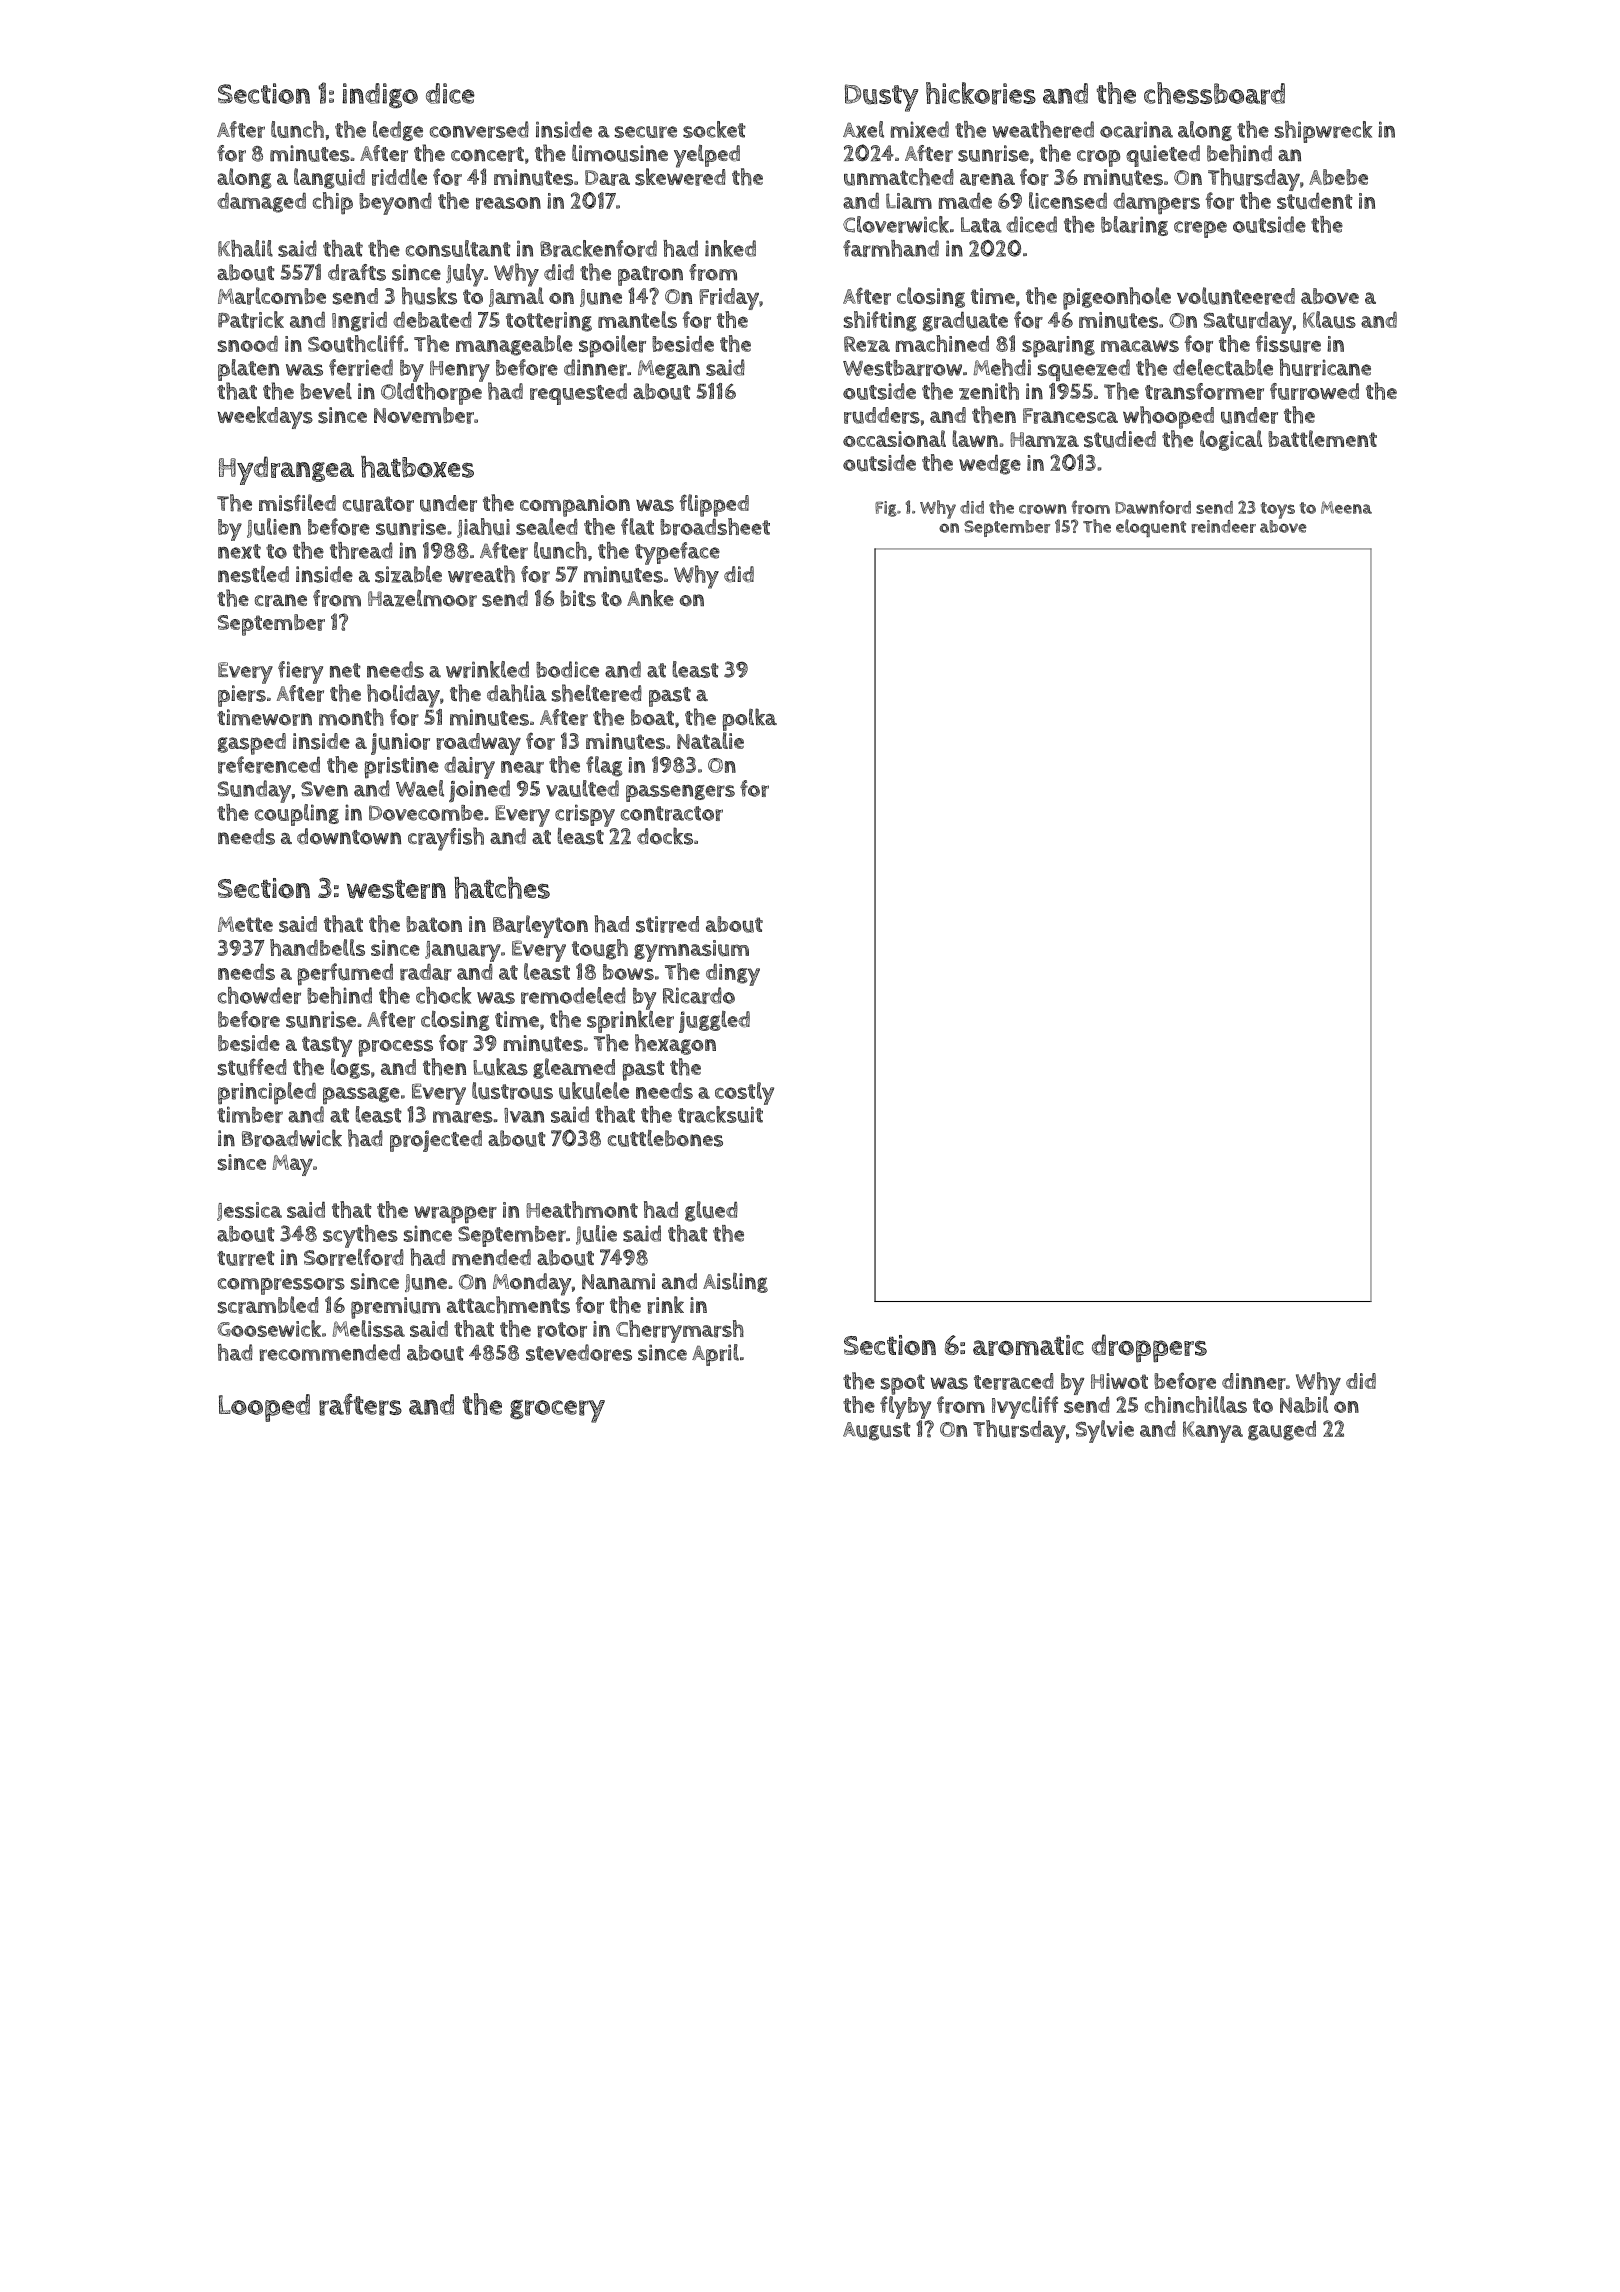 The width and height of the image is (1620, 2292). What do you see at coordinates (669, 369) in the image?
I see `Megan` at bounding box center [669, 369].
